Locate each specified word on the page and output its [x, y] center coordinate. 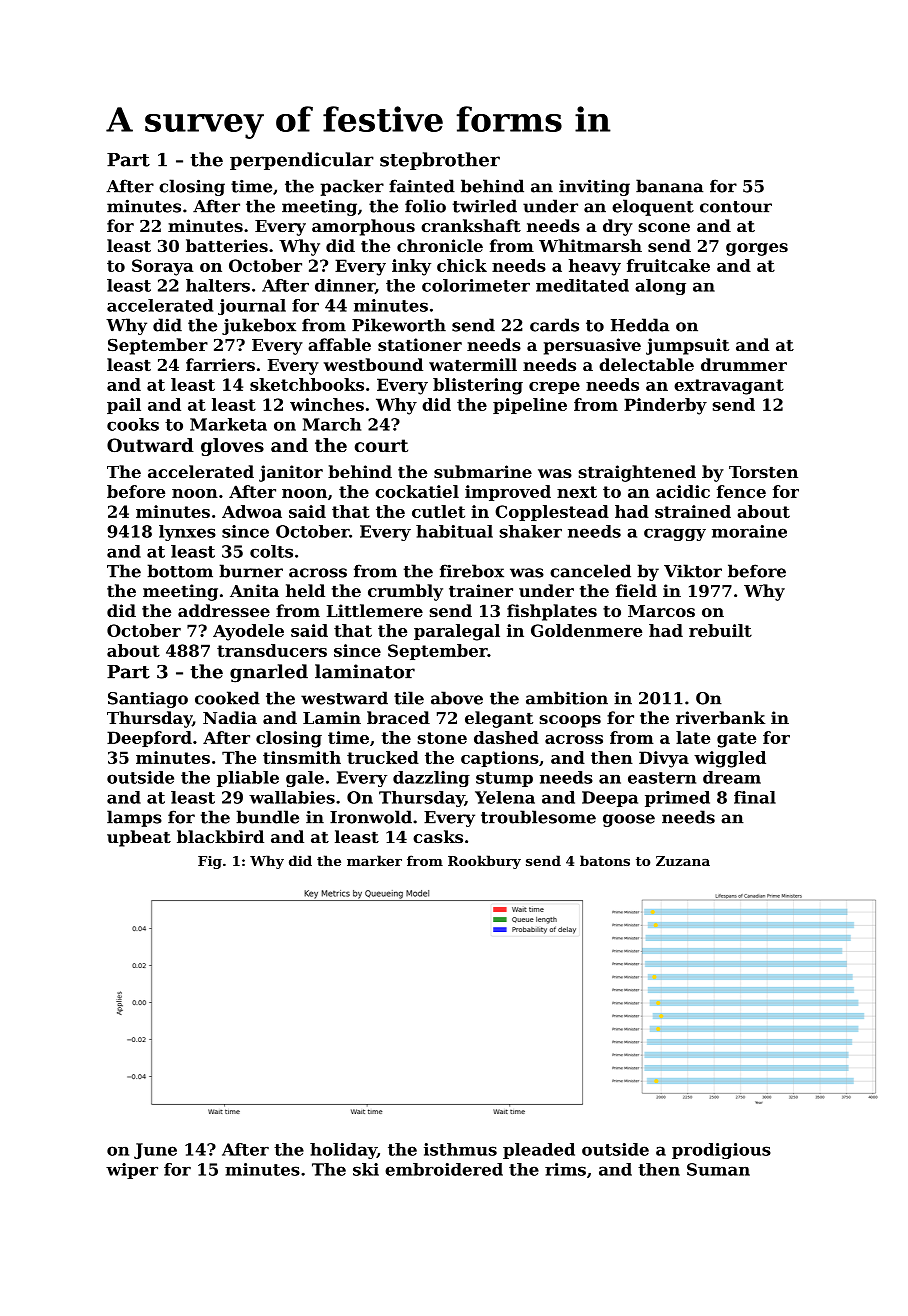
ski [366, 1169]
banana [669, 186]
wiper [132, 1171]
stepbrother [440, 161]
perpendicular [302, 161]
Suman [718, 1169]
